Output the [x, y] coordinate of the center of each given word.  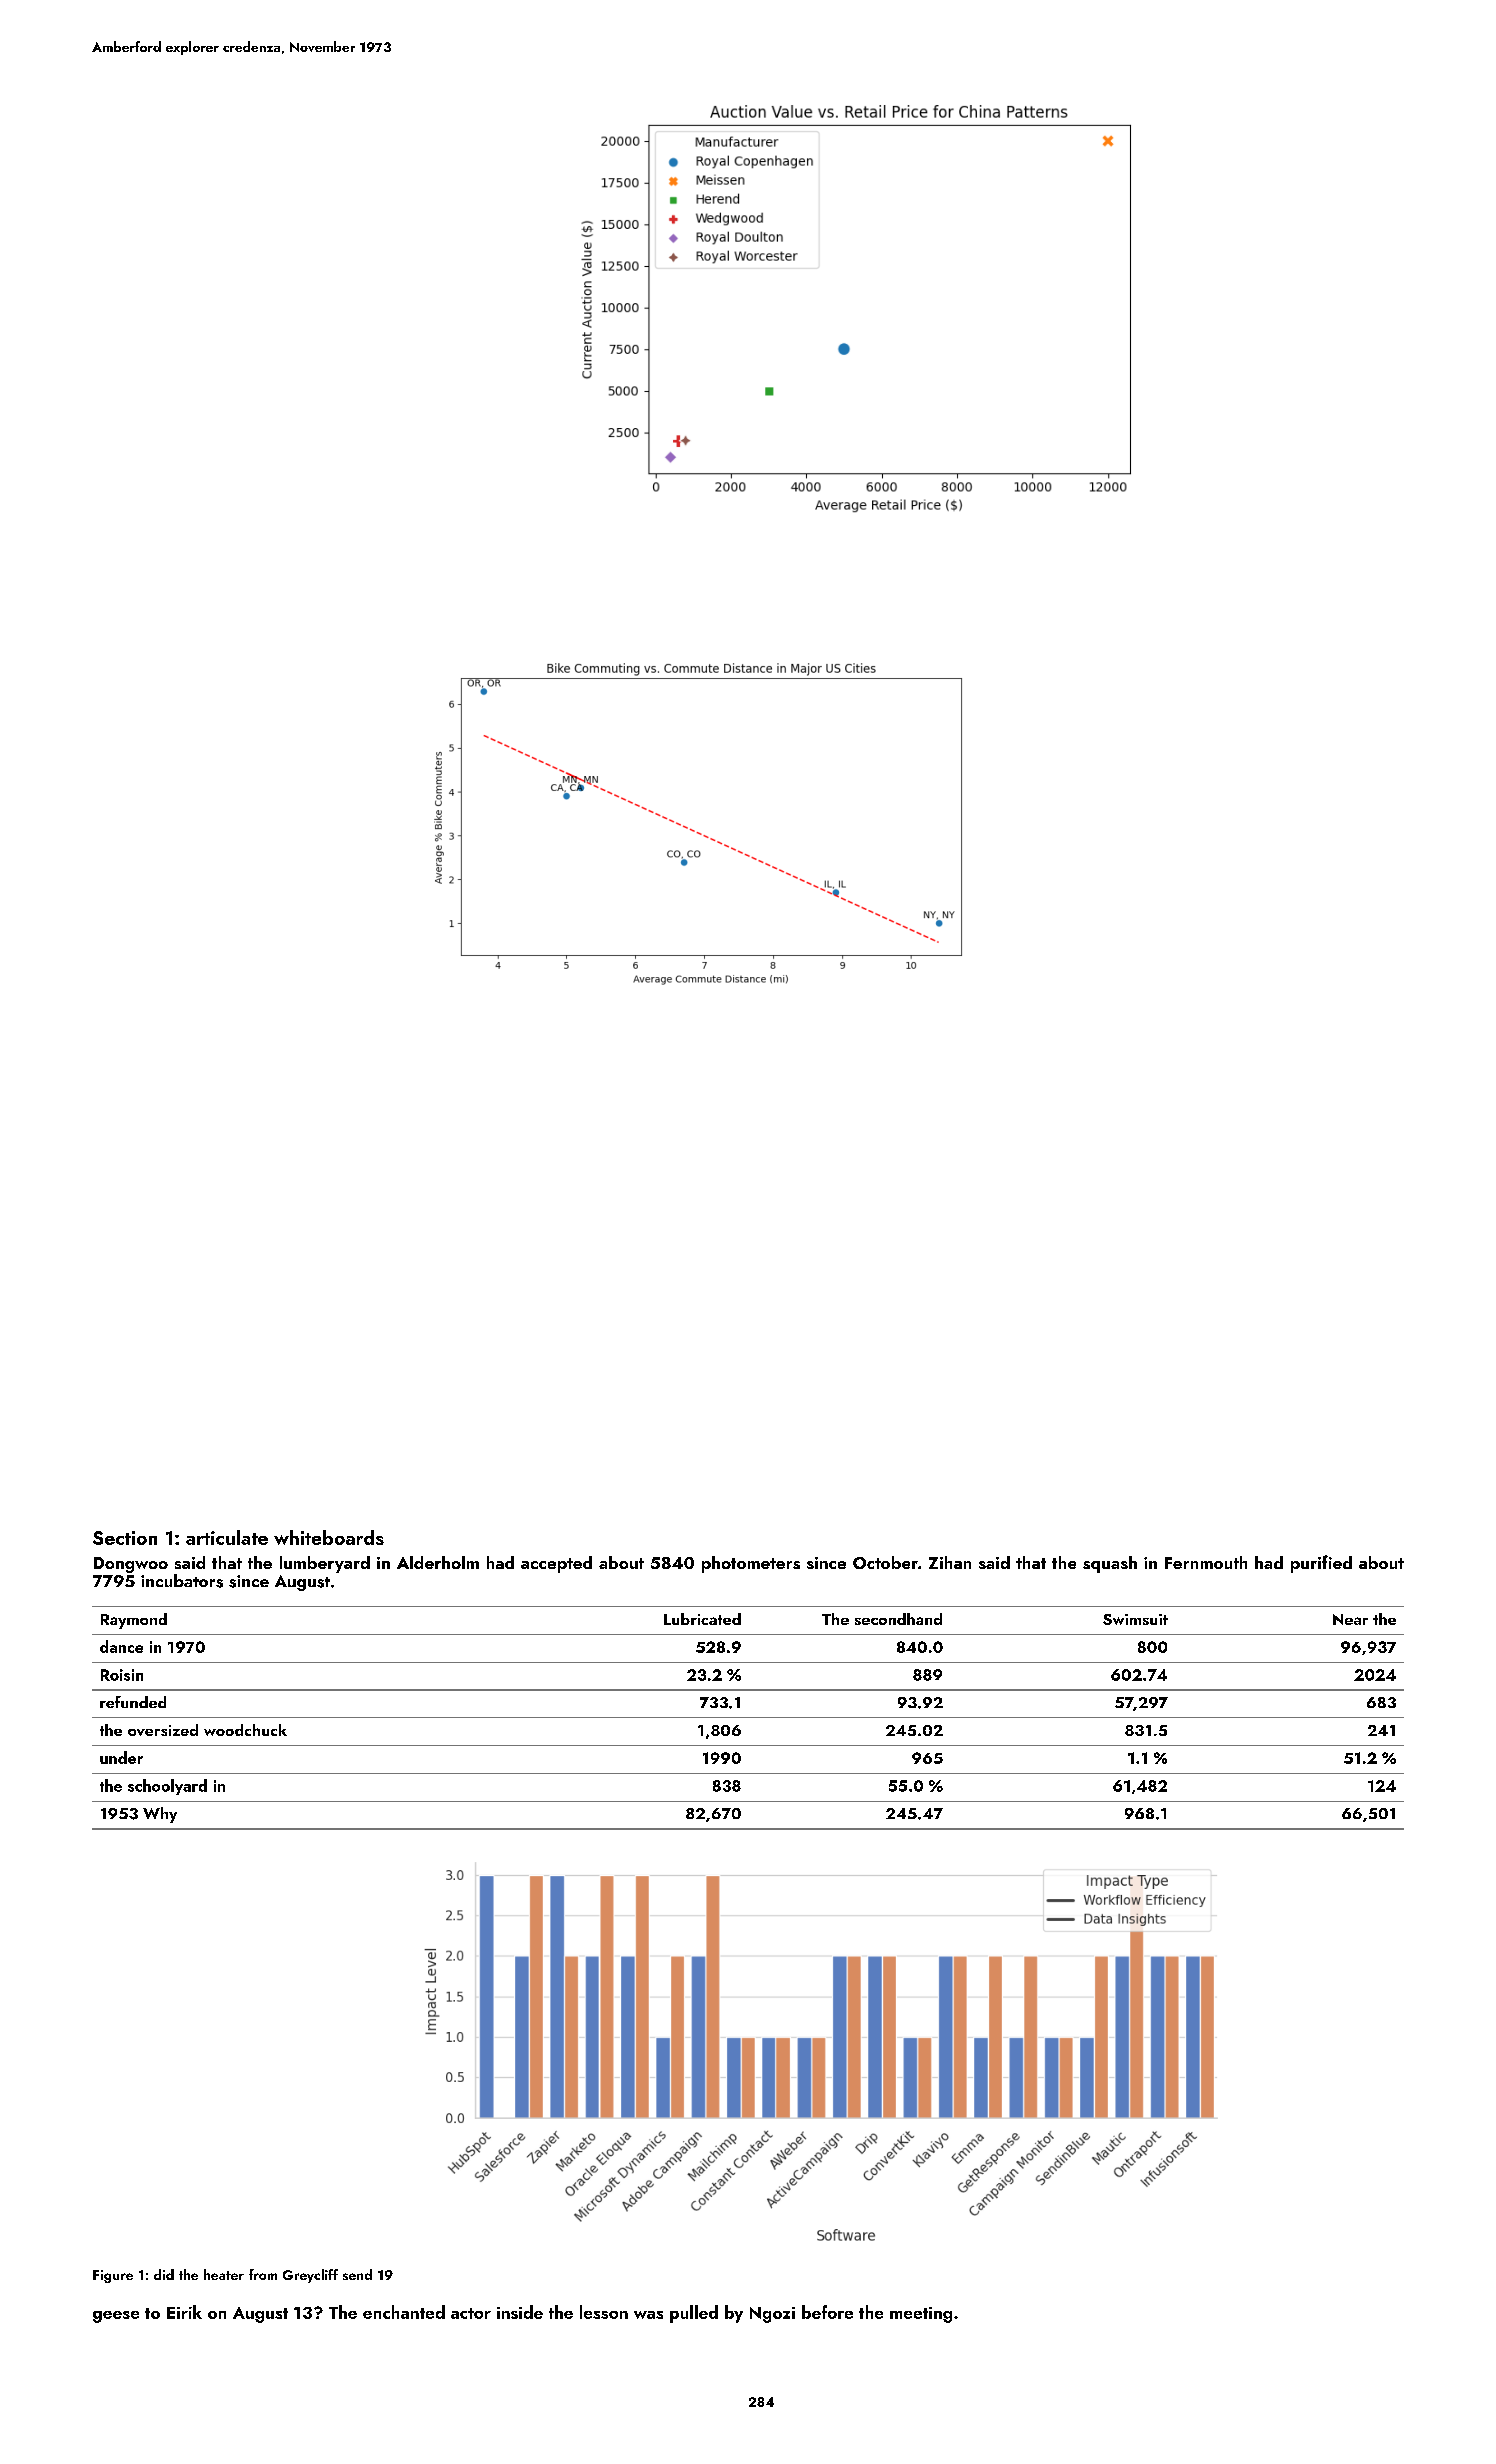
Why [160, 1815]
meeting [921, 2315]
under [121, 1757]
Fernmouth [1206, 1562]
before [827, 2312]
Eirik [184, 2312]
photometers [751, 1564]
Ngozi [772, 2315]
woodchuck [245, 1730]
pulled [694, 2314]
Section [125, 1538]
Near [1350, 1619]
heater [224, 2274]
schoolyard [167, 1787]
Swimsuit [1135, 1619]
